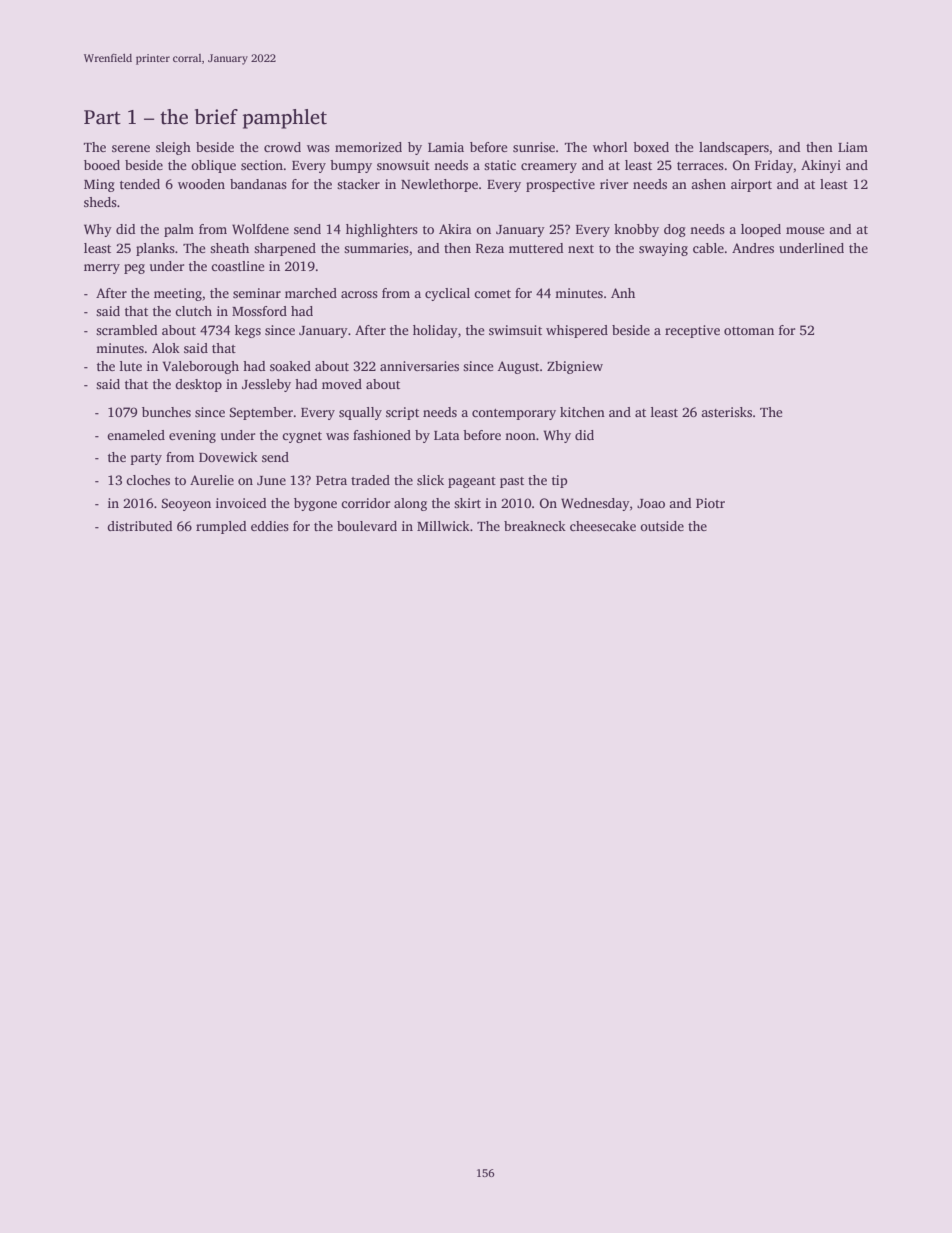  Describe the element at coordinates (623, 293) in the image. I see `Anh` at that location.
